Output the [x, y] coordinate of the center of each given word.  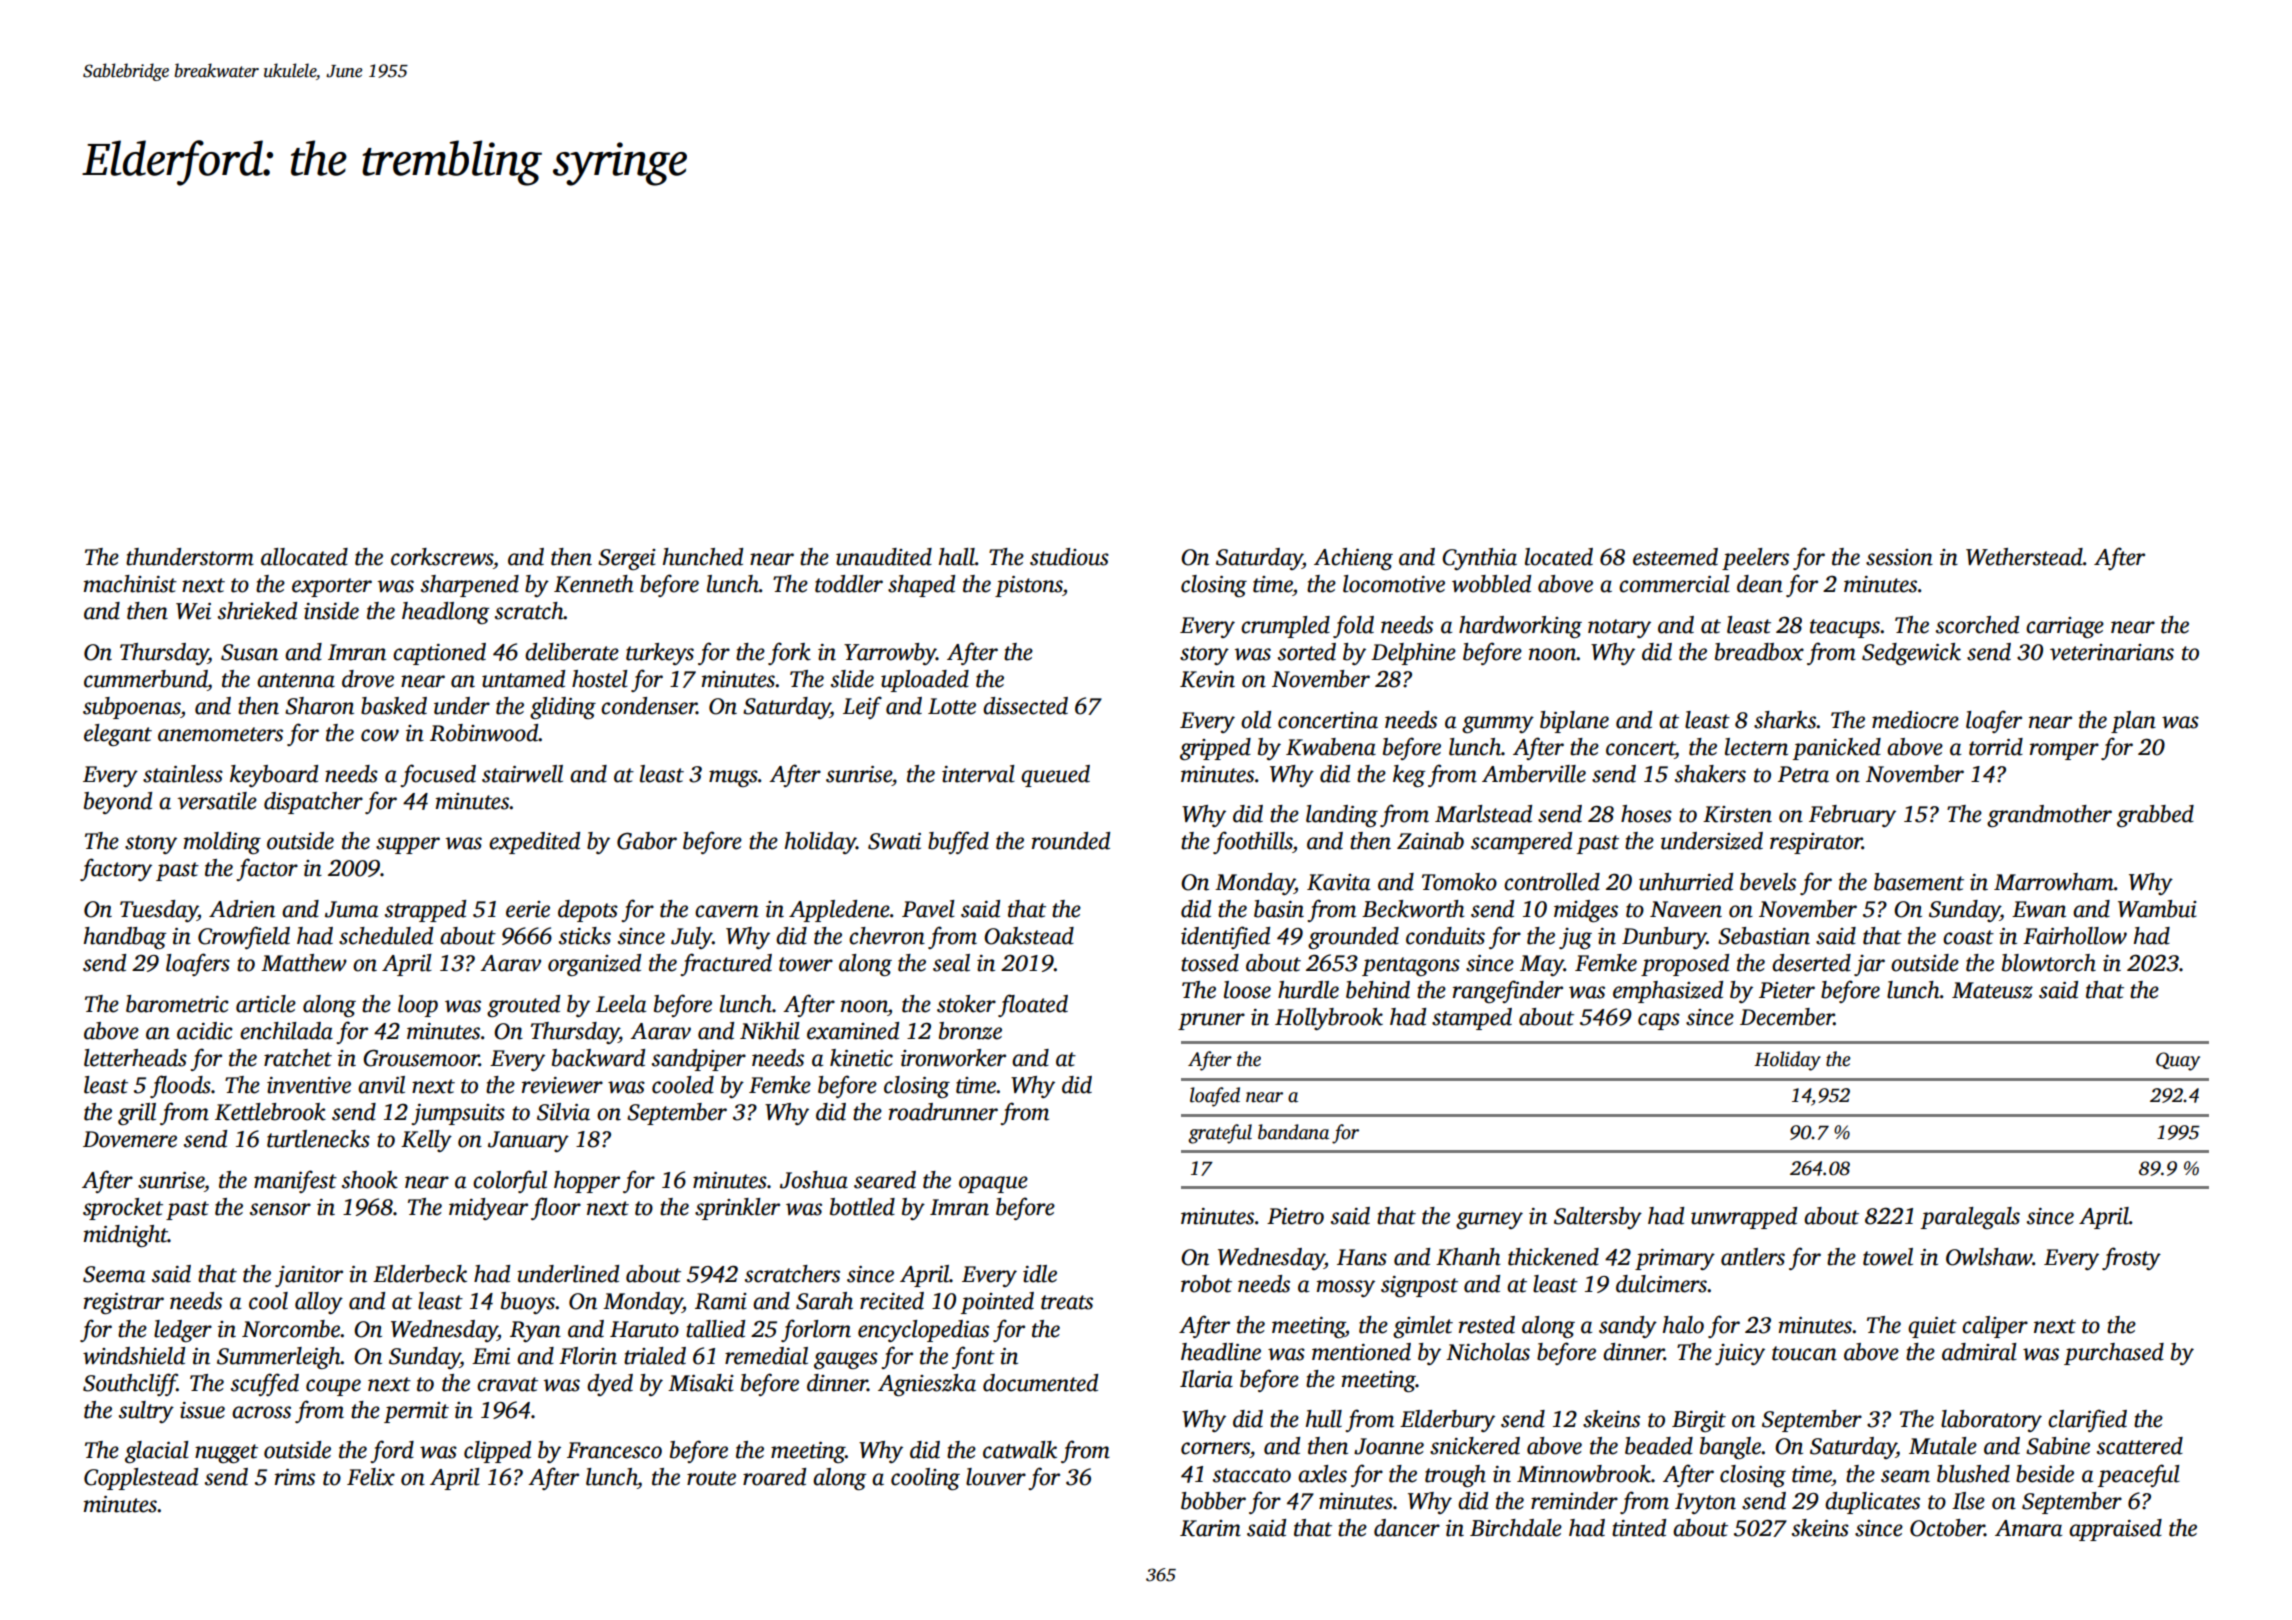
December [1787, 1017]
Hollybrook [1329, 1019]
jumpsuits [458, 1114]
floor [556, 1208]
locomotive [1394, 584]
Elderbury [1447, 1421]
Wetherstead [2024, 557]
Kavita [1338, 882]
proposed [1685, 965]
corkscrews [442, 557]
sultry [146, 1412]
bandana [1293, 1132]
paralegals [1970, 1218]
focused [438, 775]
